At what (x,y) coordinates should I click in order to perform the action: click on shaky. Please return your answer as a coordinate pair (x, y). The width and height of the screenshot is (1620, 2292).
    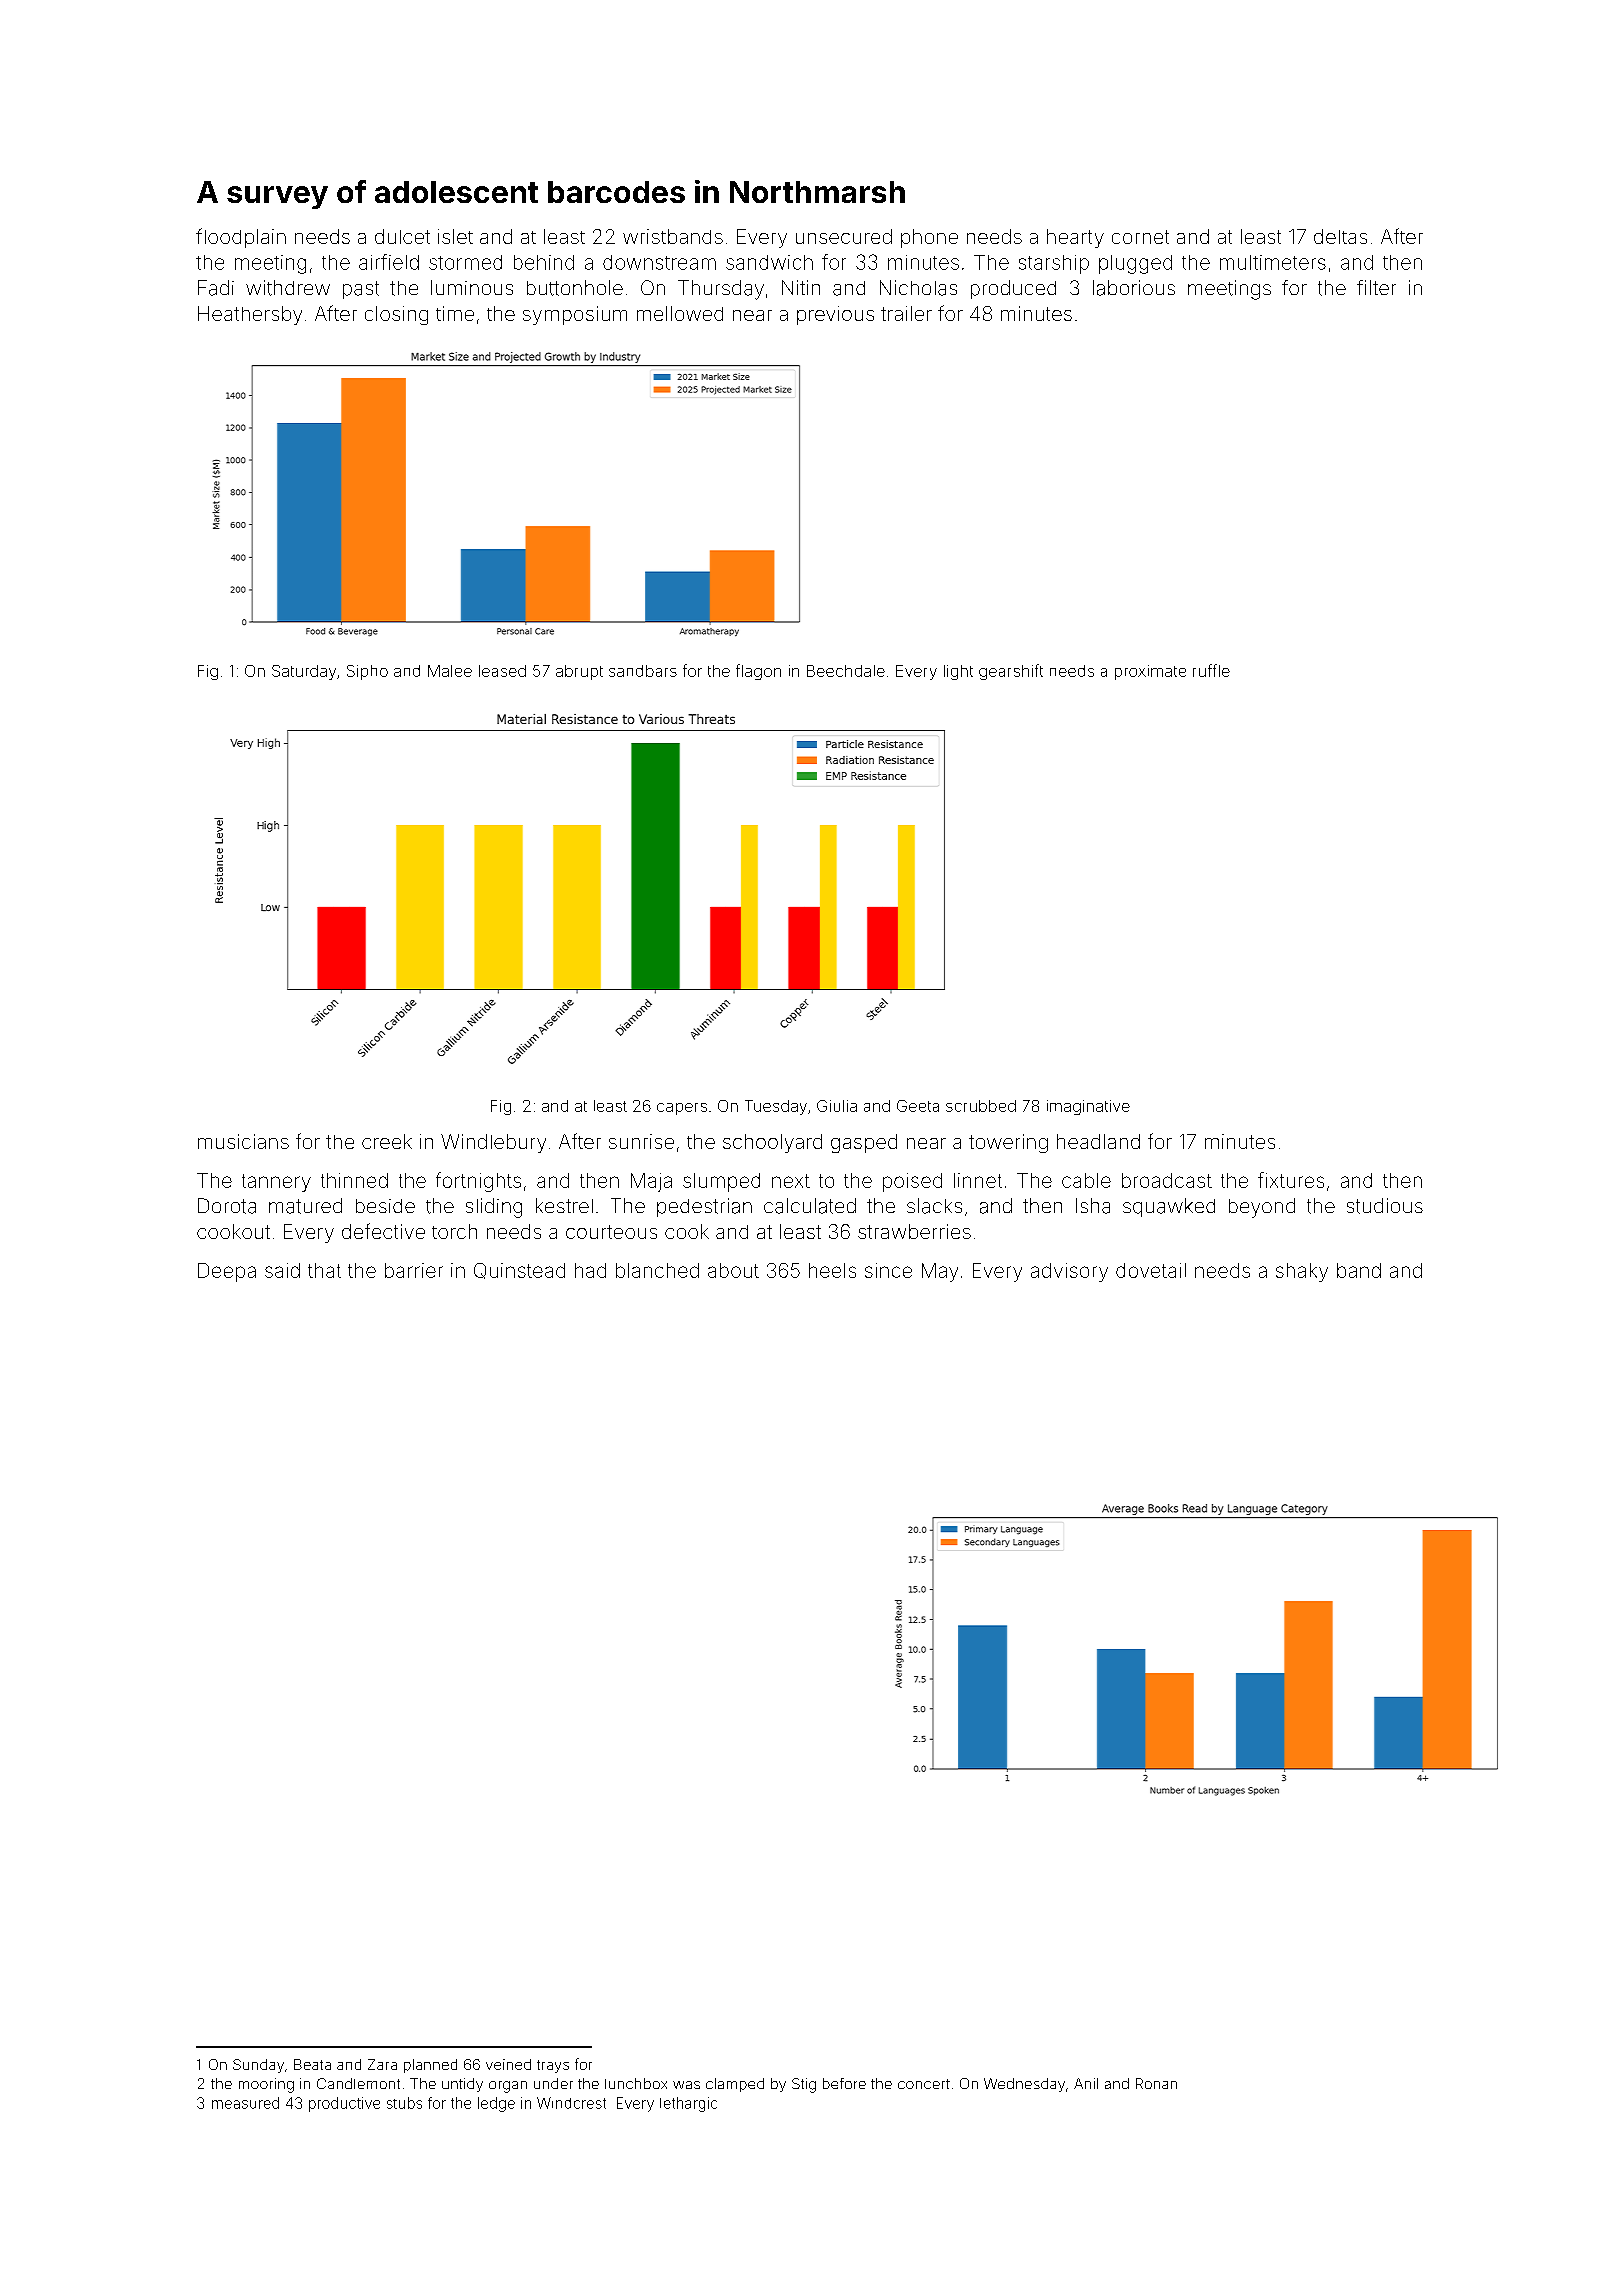
    Looking at the image, I should click on (1302, 1272).
